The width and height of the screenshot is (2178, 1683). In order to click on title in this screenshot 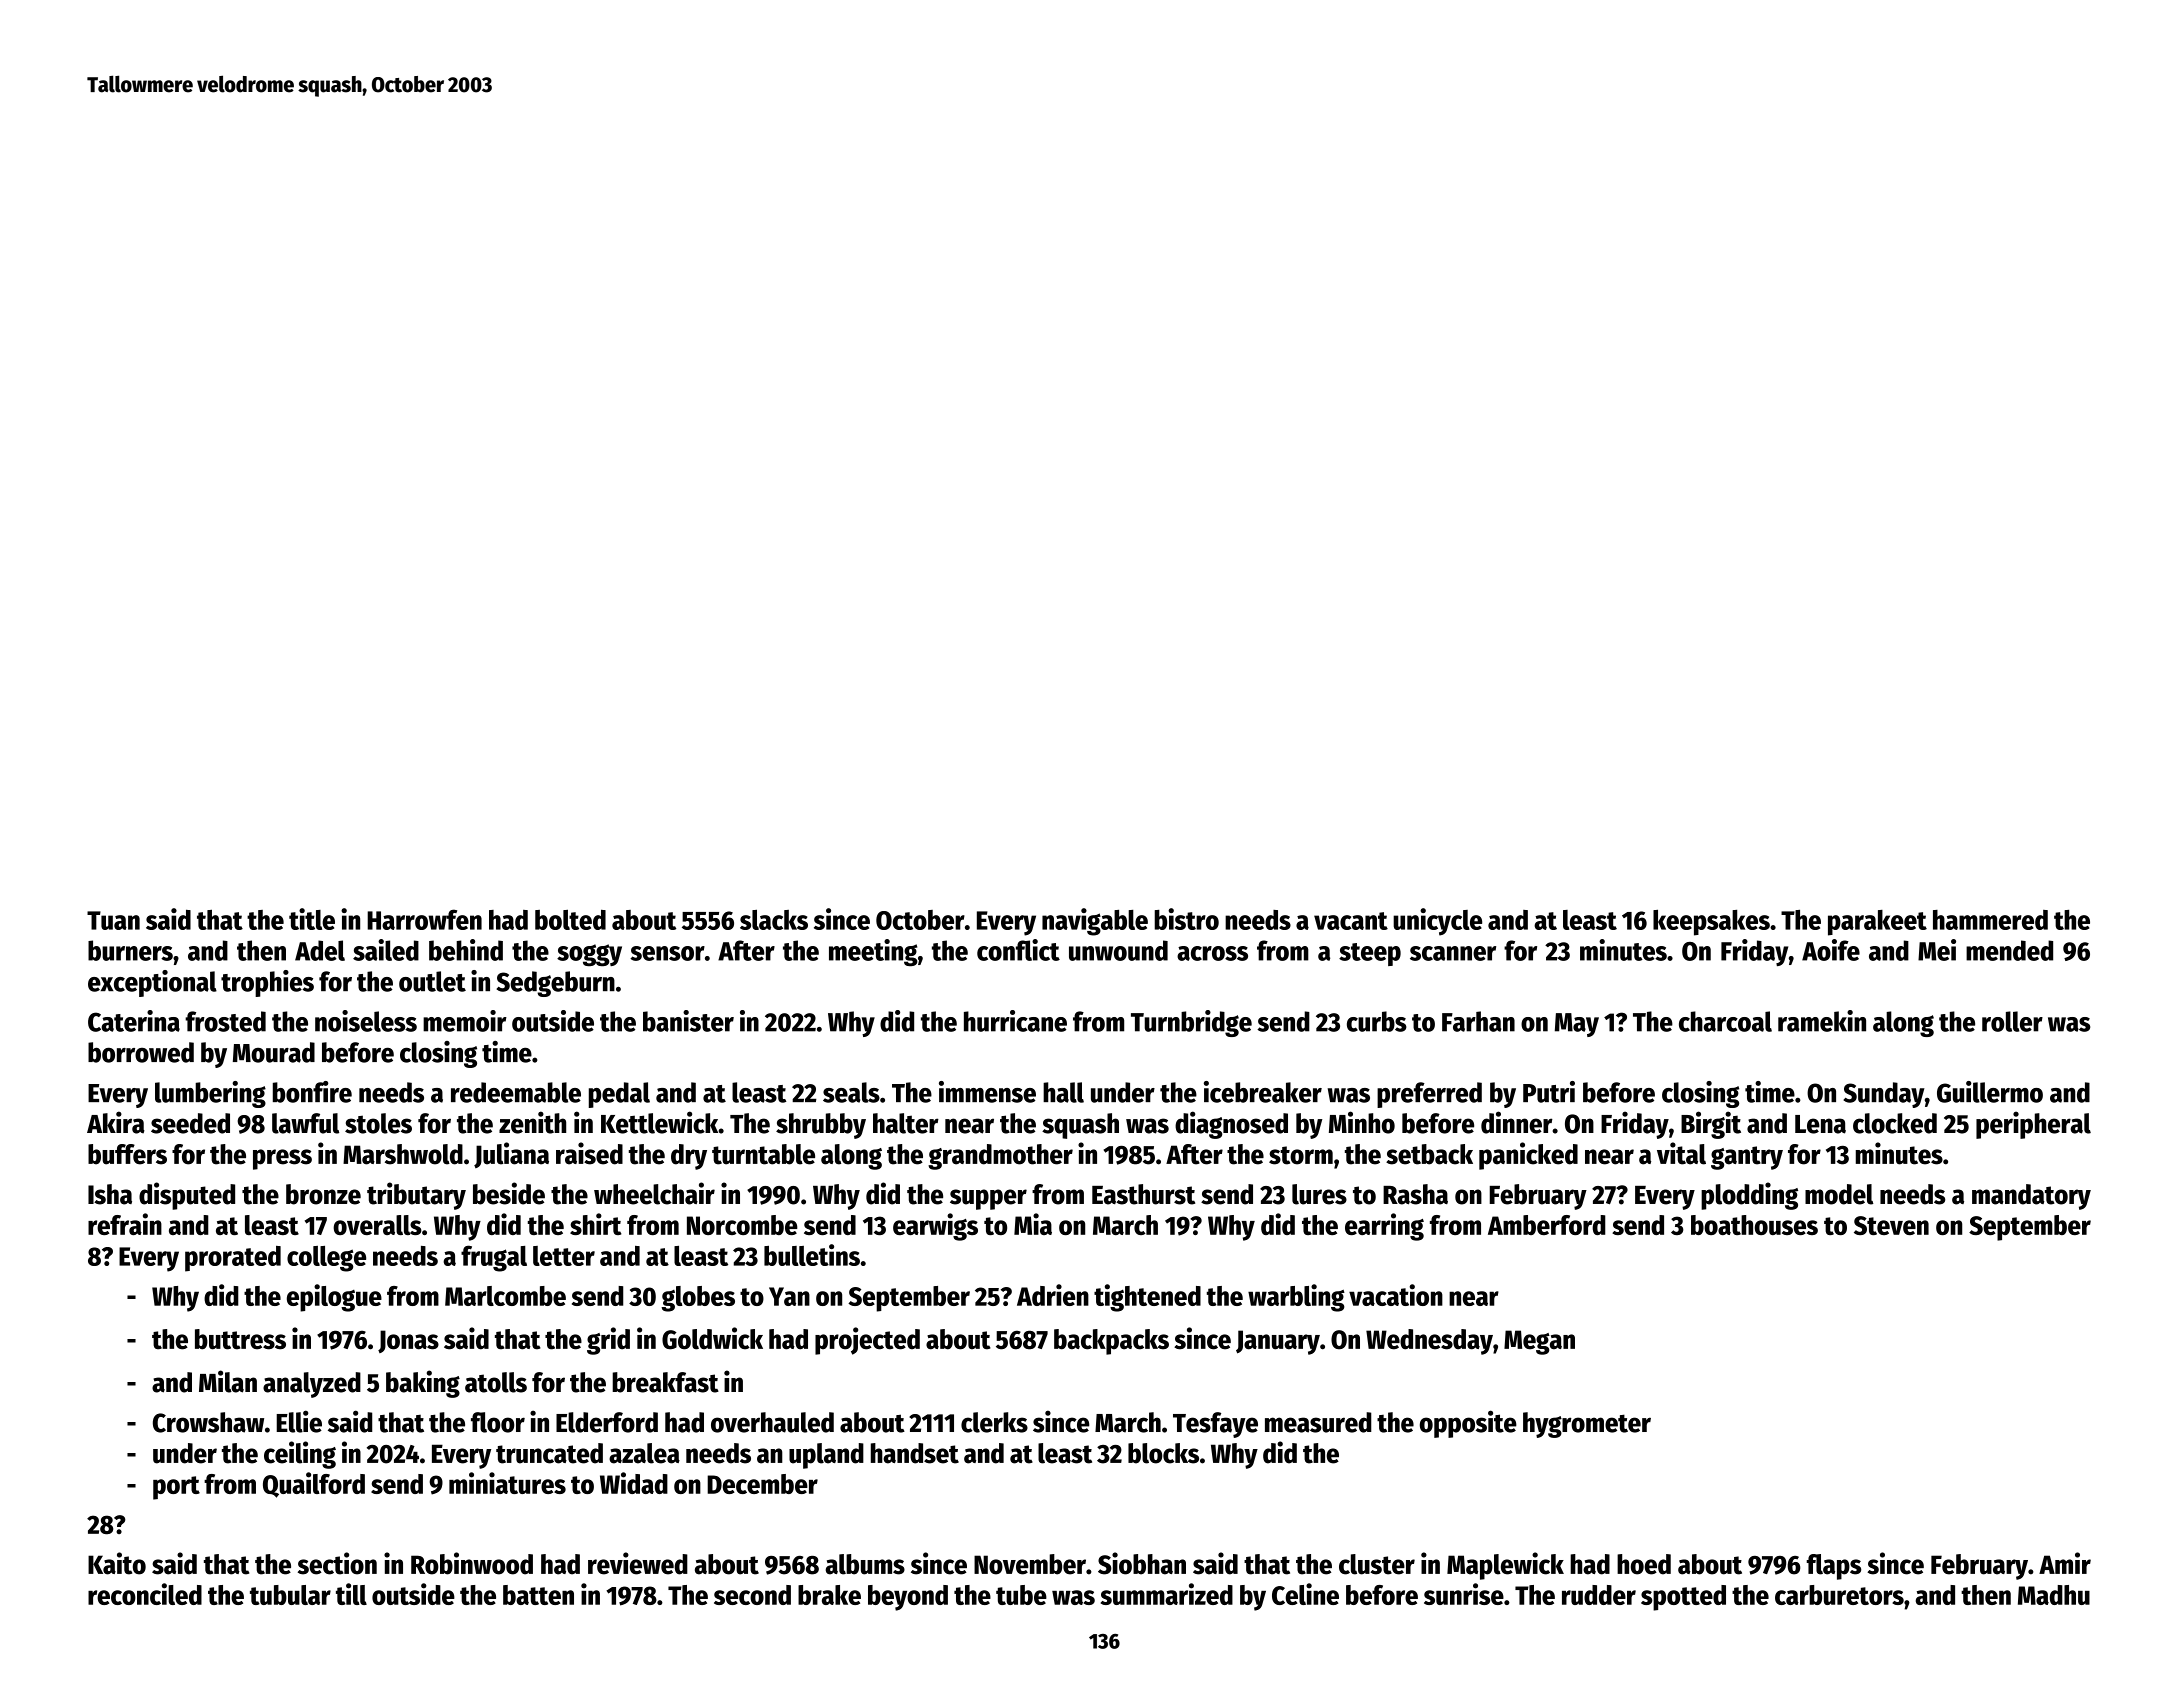, I will do `click(312, 919)`.
